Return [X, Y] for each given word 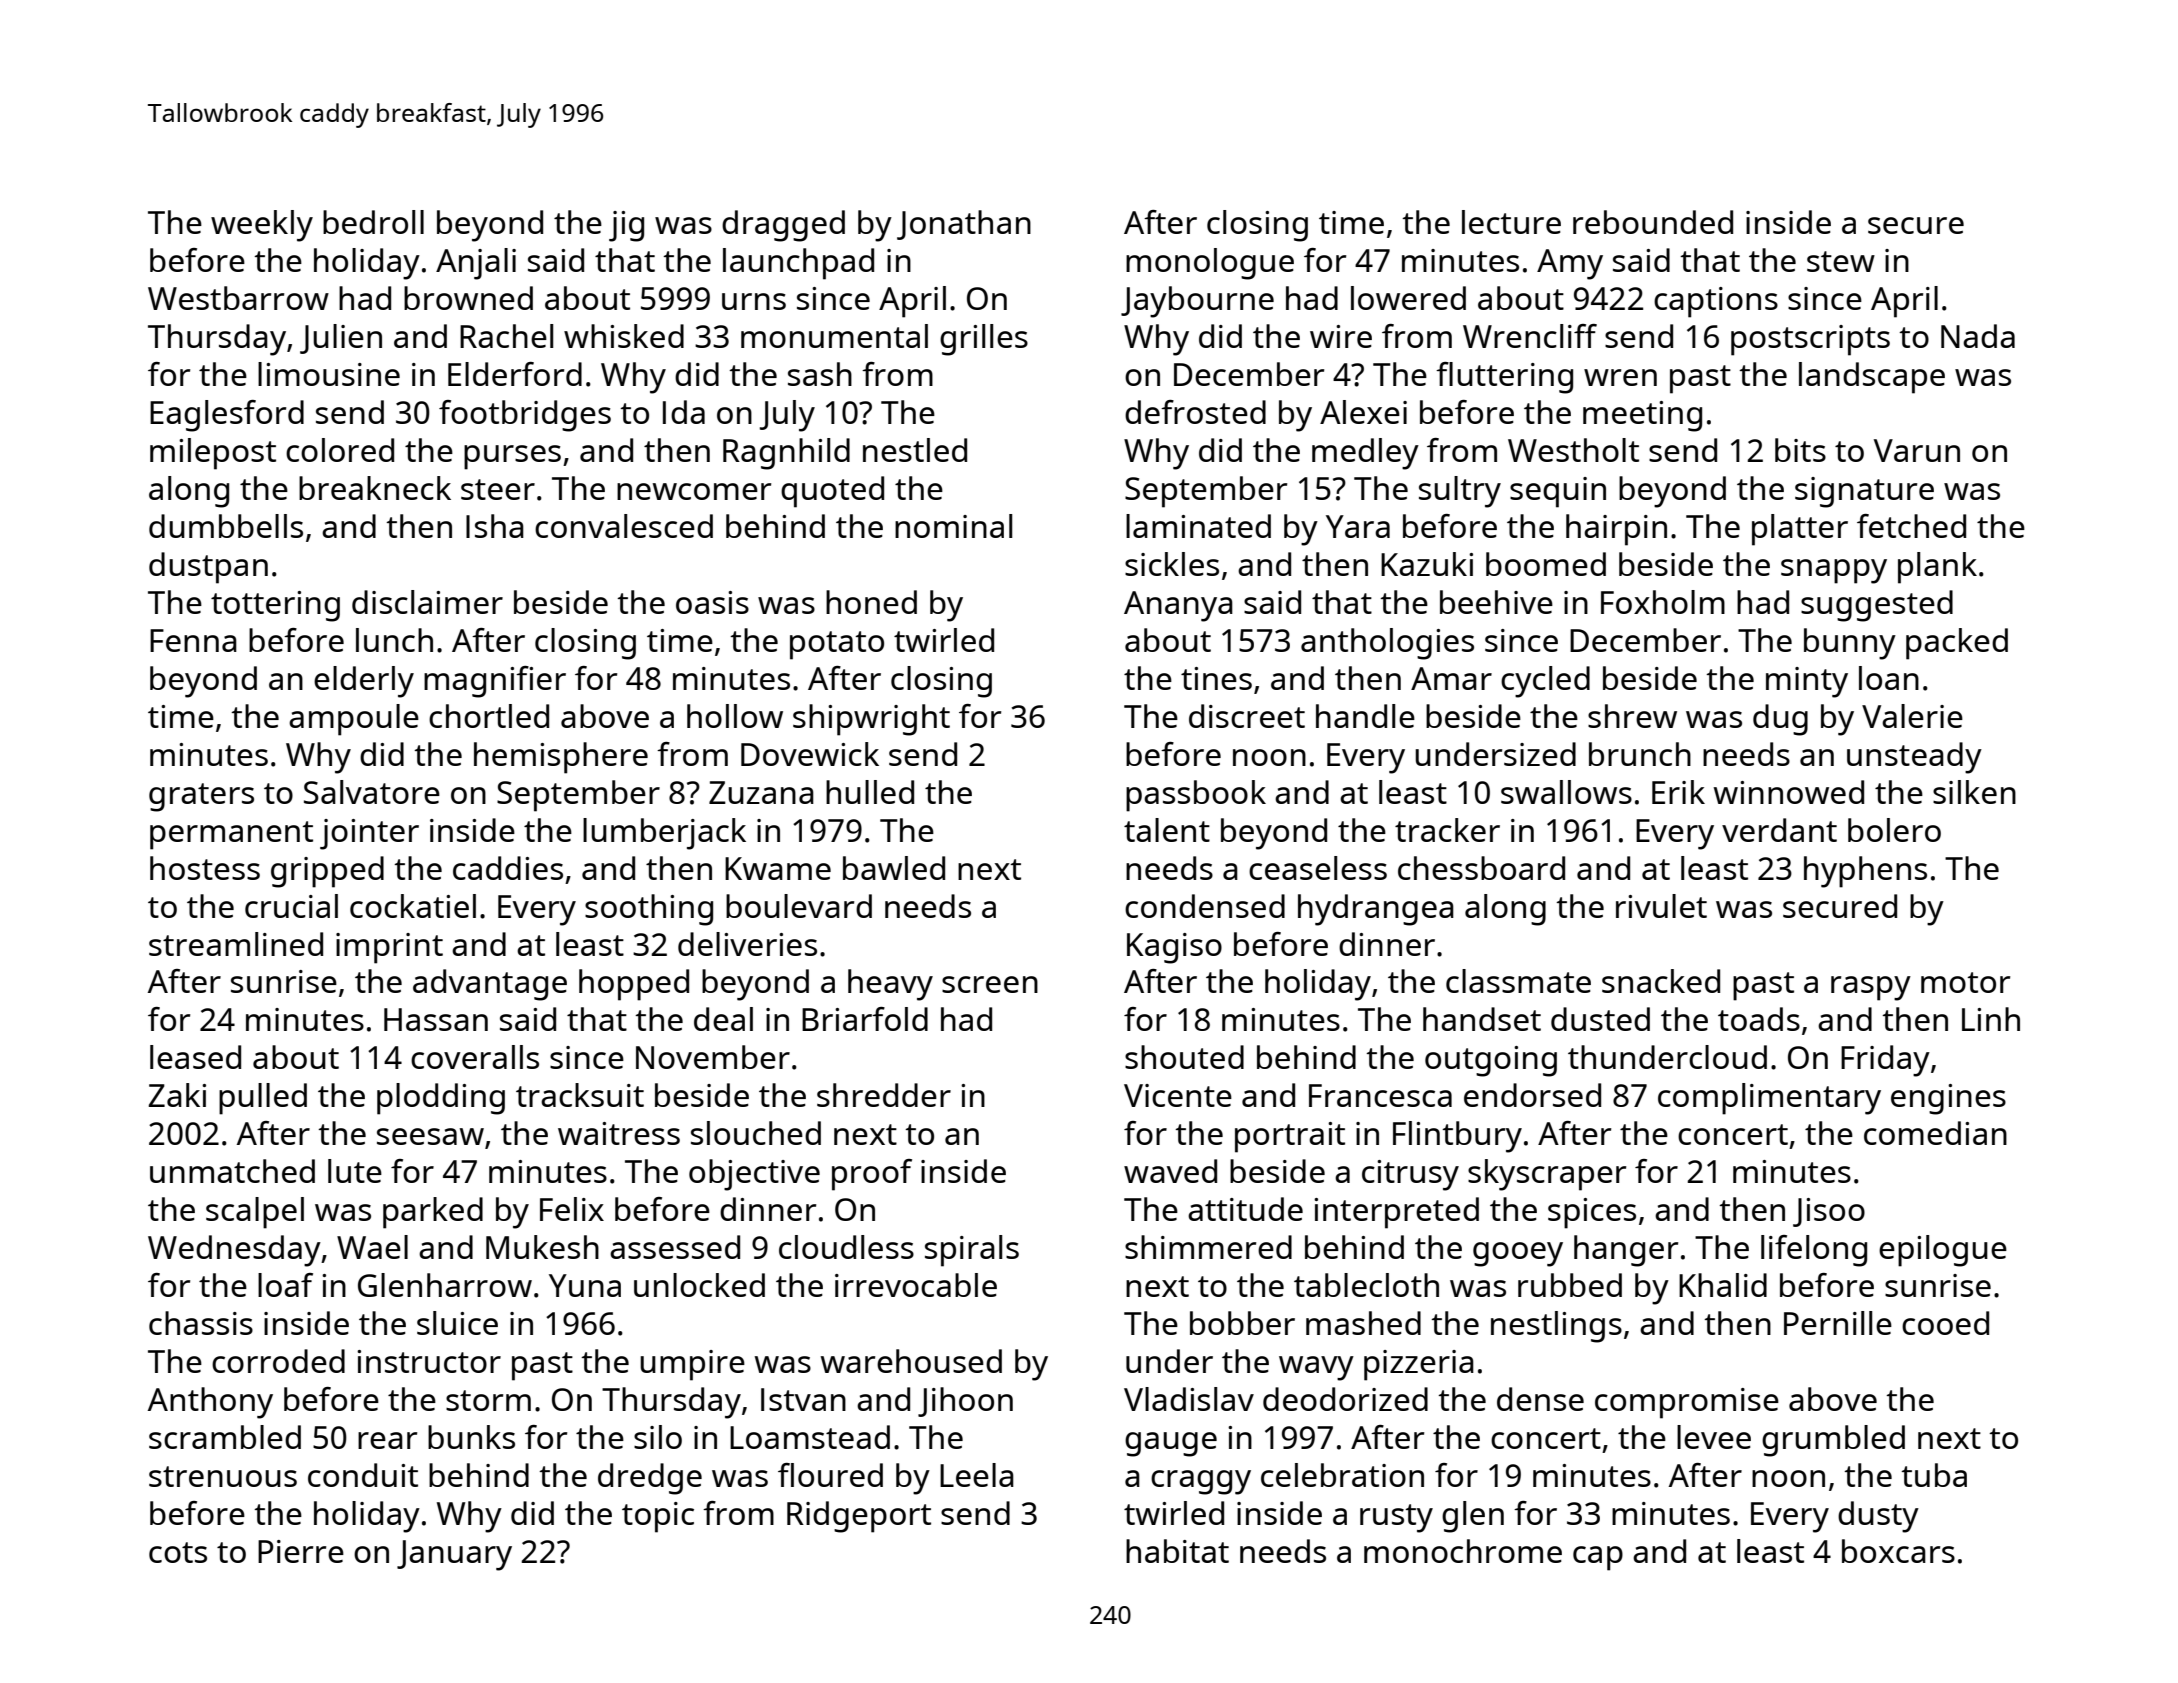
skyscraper [1547, 1175]
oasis [712, 602]
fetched [1911, 526]
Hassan [436, 1019]
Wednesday [234, 1251]
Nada [1978, 336]
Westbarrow [238, 298]
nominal [953, 526]
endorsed [1532, 1095]
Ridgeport [859, 1517]
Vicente [1178, 1095]
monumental [834, 336]
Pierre [301, 1551]
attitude [1245, 1209]
